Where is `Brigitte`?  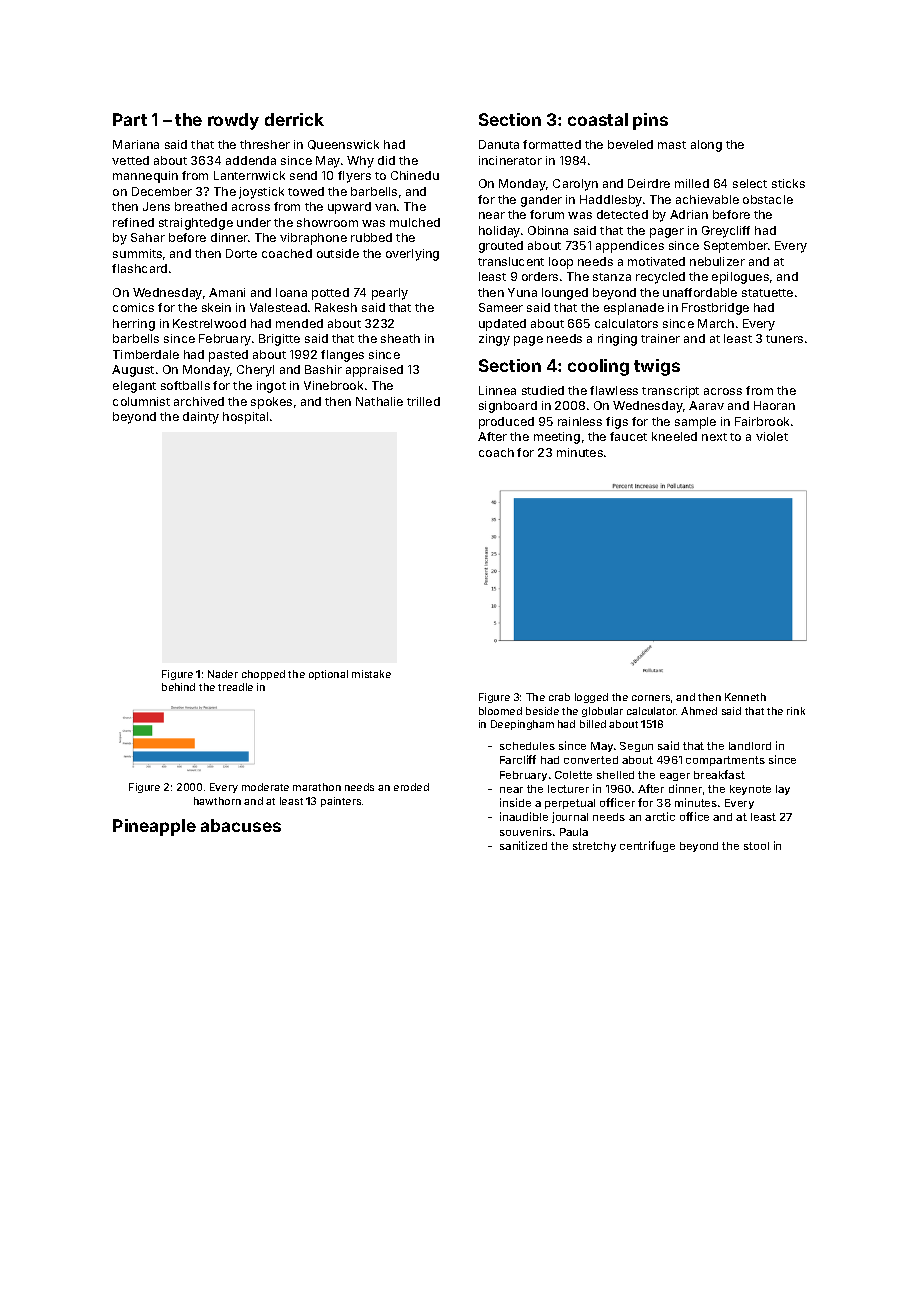 Brigitte is located at coordinates (279, 340).
